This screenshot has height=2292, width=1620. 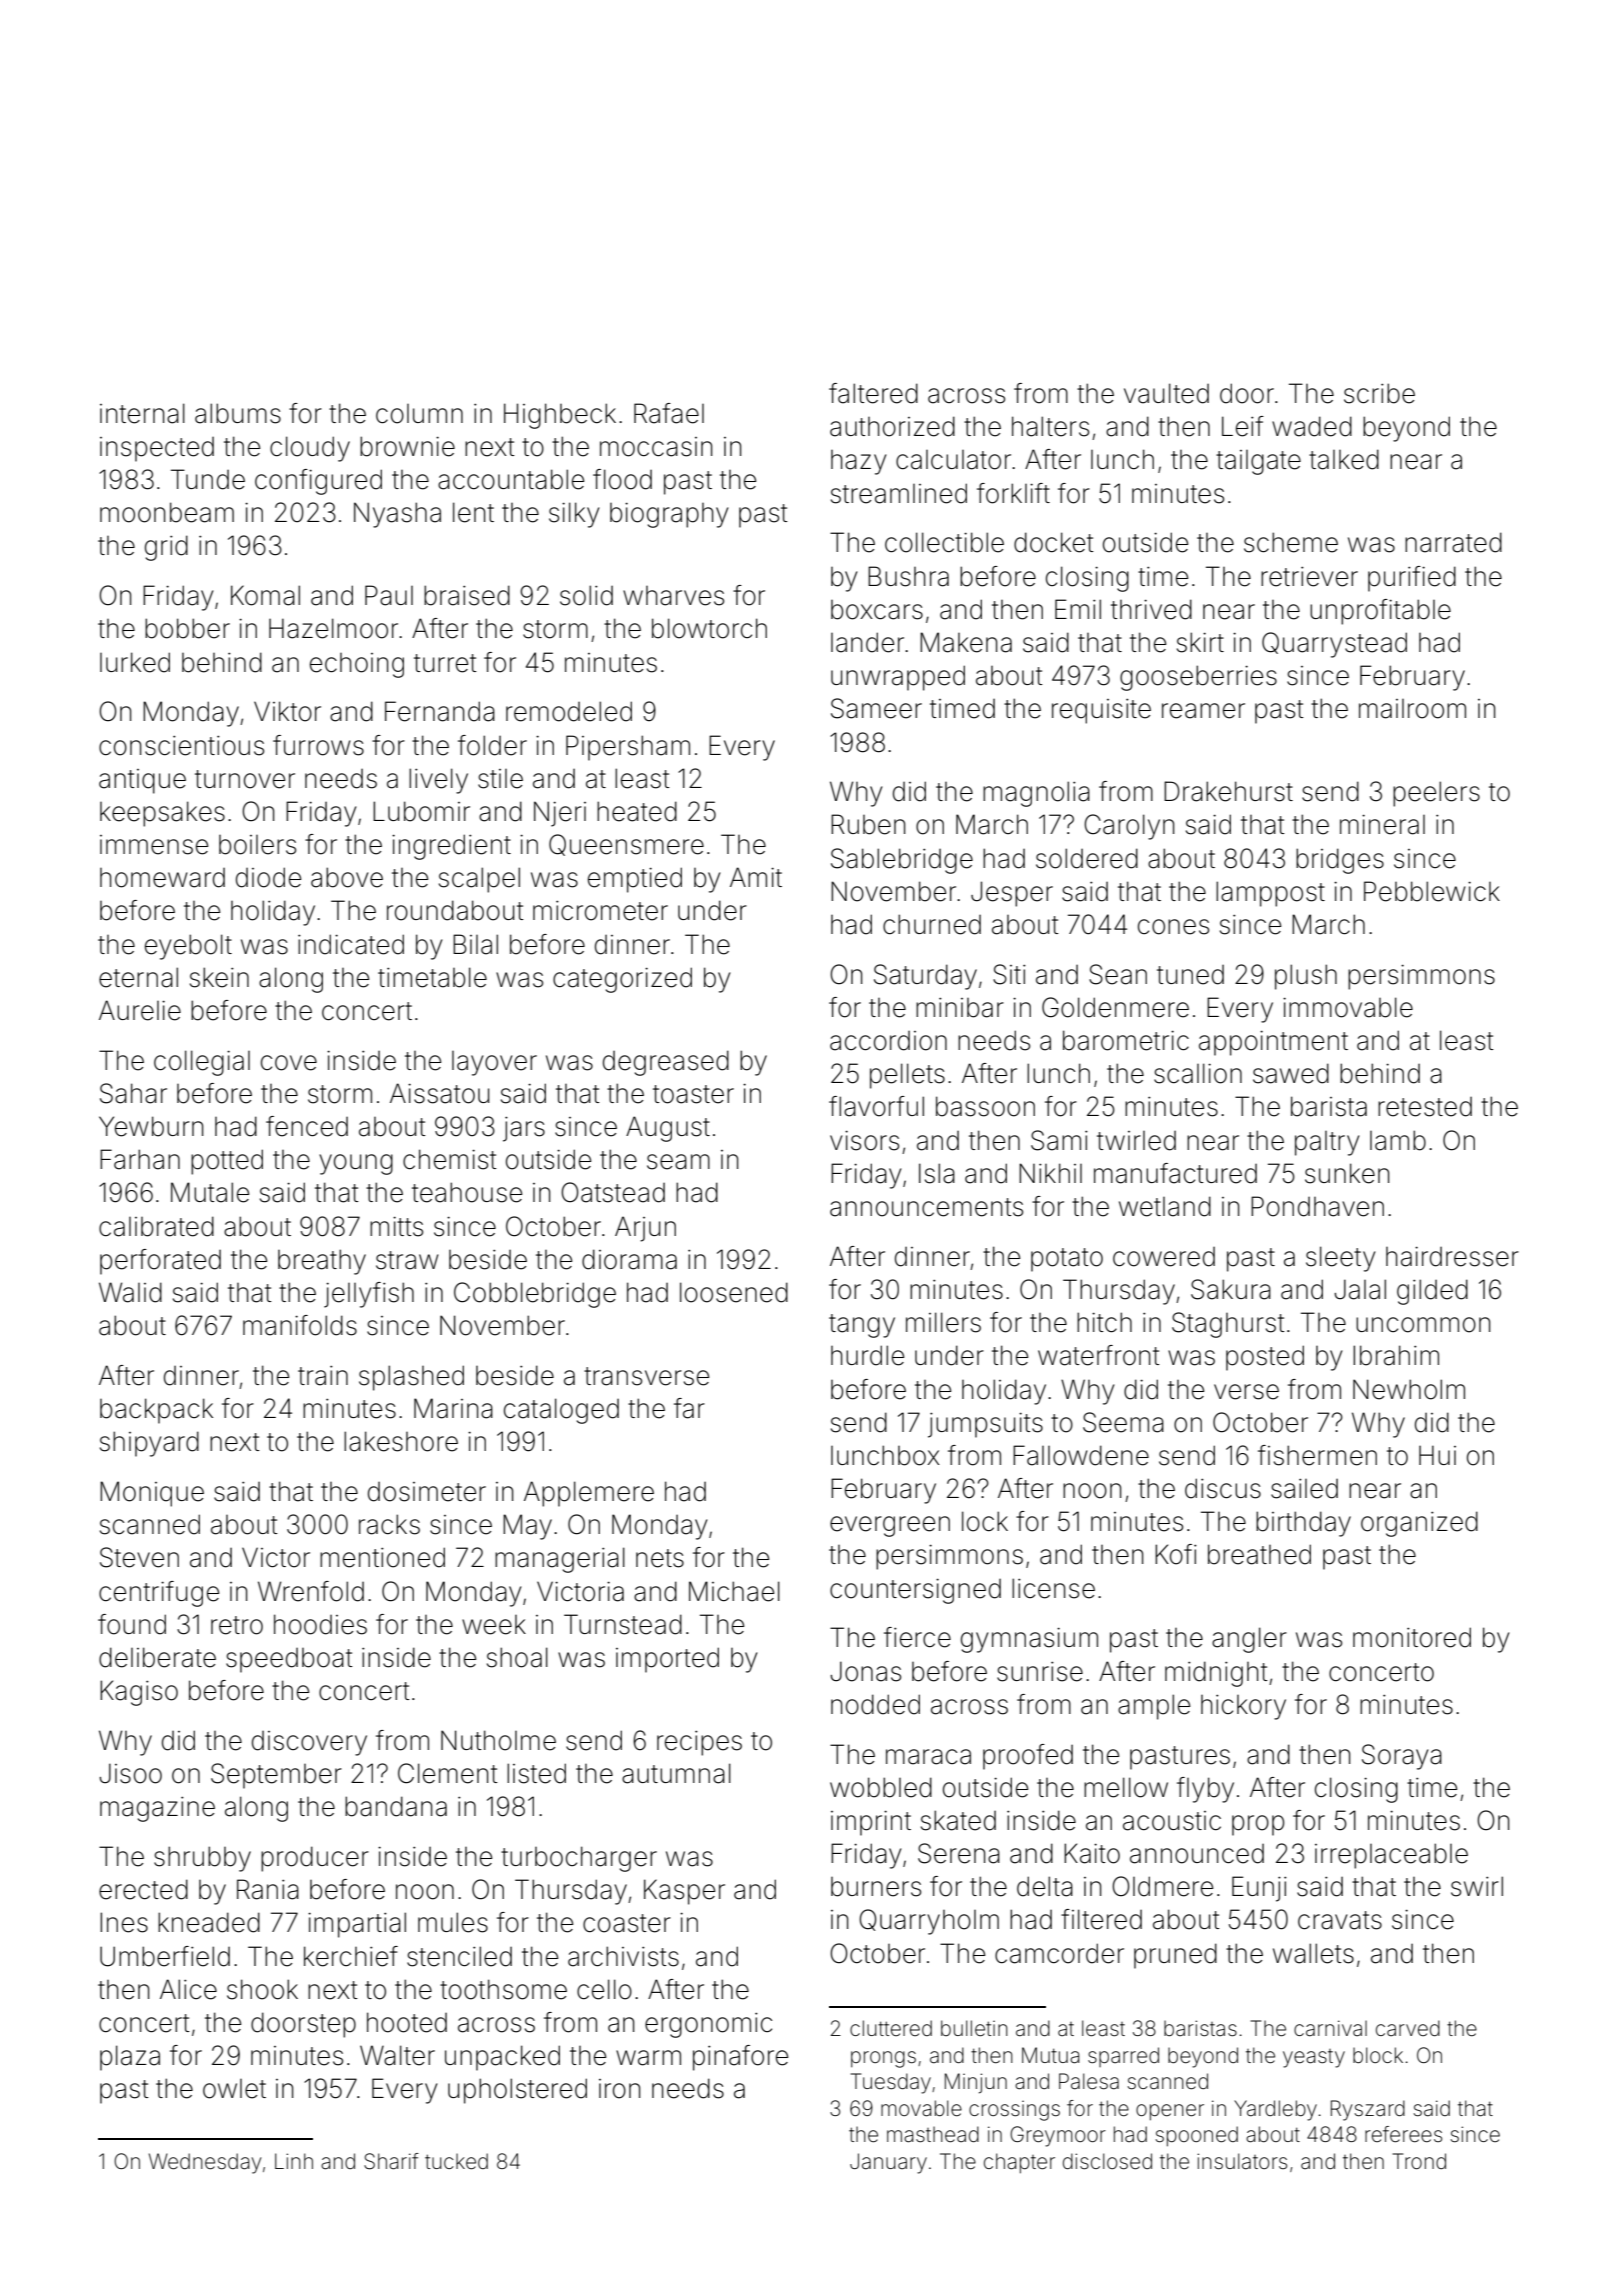 What do you see at coordinates (411, 1378) in the screenshot?
I see `splashed` at bounding box center [411, 1378].
